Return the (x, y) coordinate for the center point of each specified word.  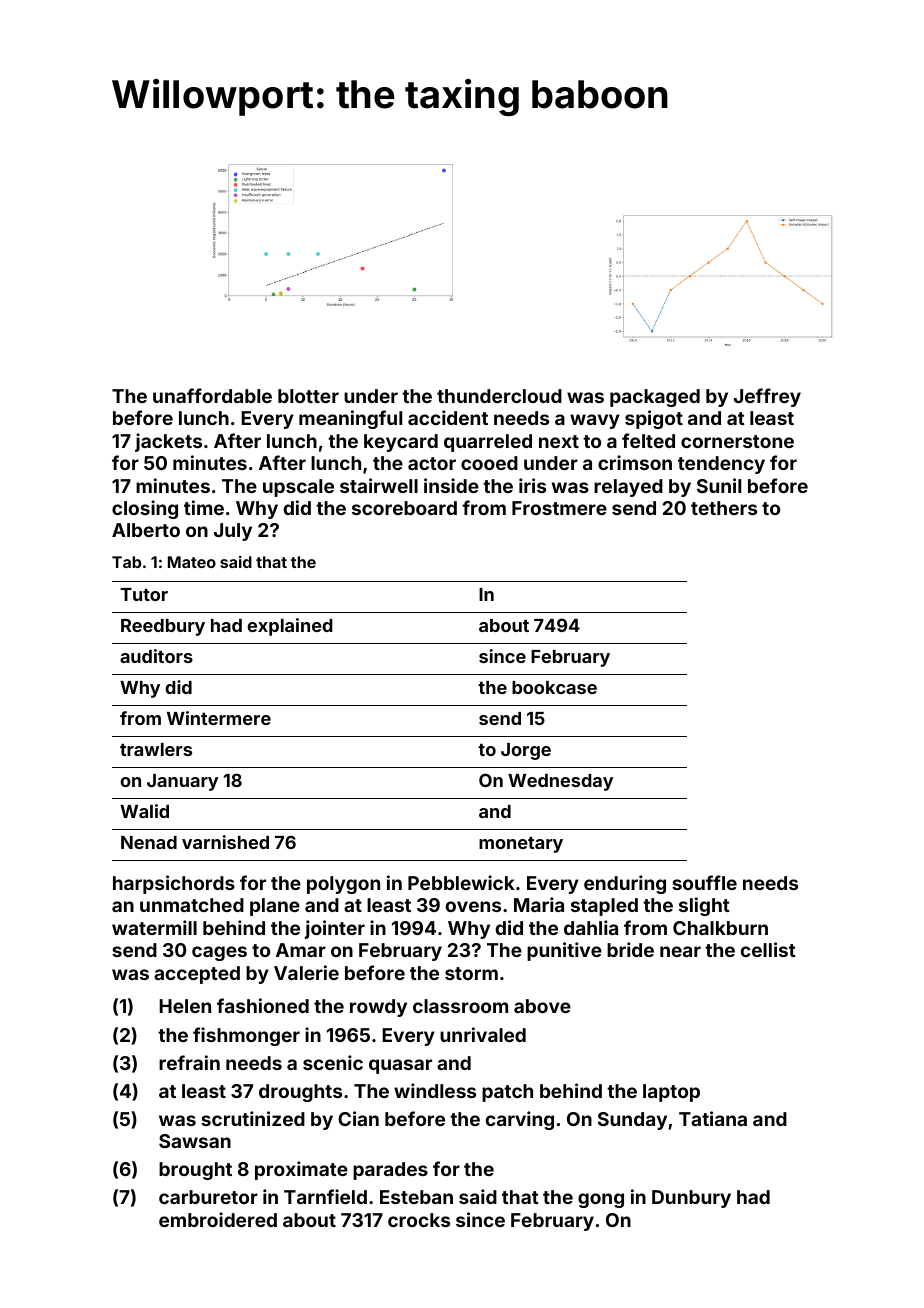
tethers (724, 508)
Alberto (146, 530)
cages (219, 953)
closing (145, 509)
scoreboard (404, 508)
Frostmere (559, 508)
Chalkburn (720, 928)
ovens (473, 906)
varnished (225, 842)
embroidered (218, 1219)
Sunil (719, 485)
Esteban (416, 1197)
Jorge (526, 751)
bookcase (554, 687)
